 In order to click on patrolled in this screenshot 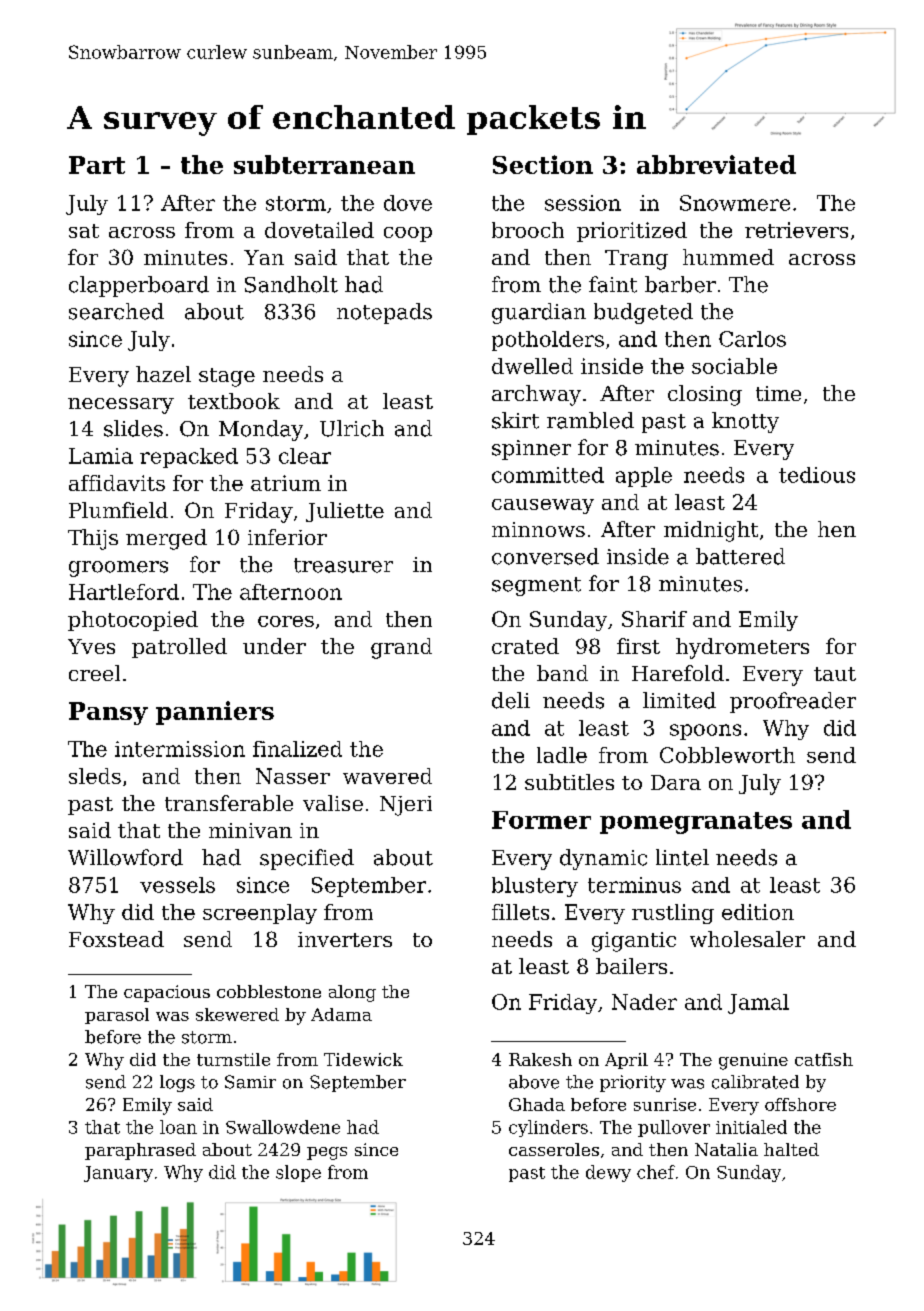, I will do `click(179, 648)`.
